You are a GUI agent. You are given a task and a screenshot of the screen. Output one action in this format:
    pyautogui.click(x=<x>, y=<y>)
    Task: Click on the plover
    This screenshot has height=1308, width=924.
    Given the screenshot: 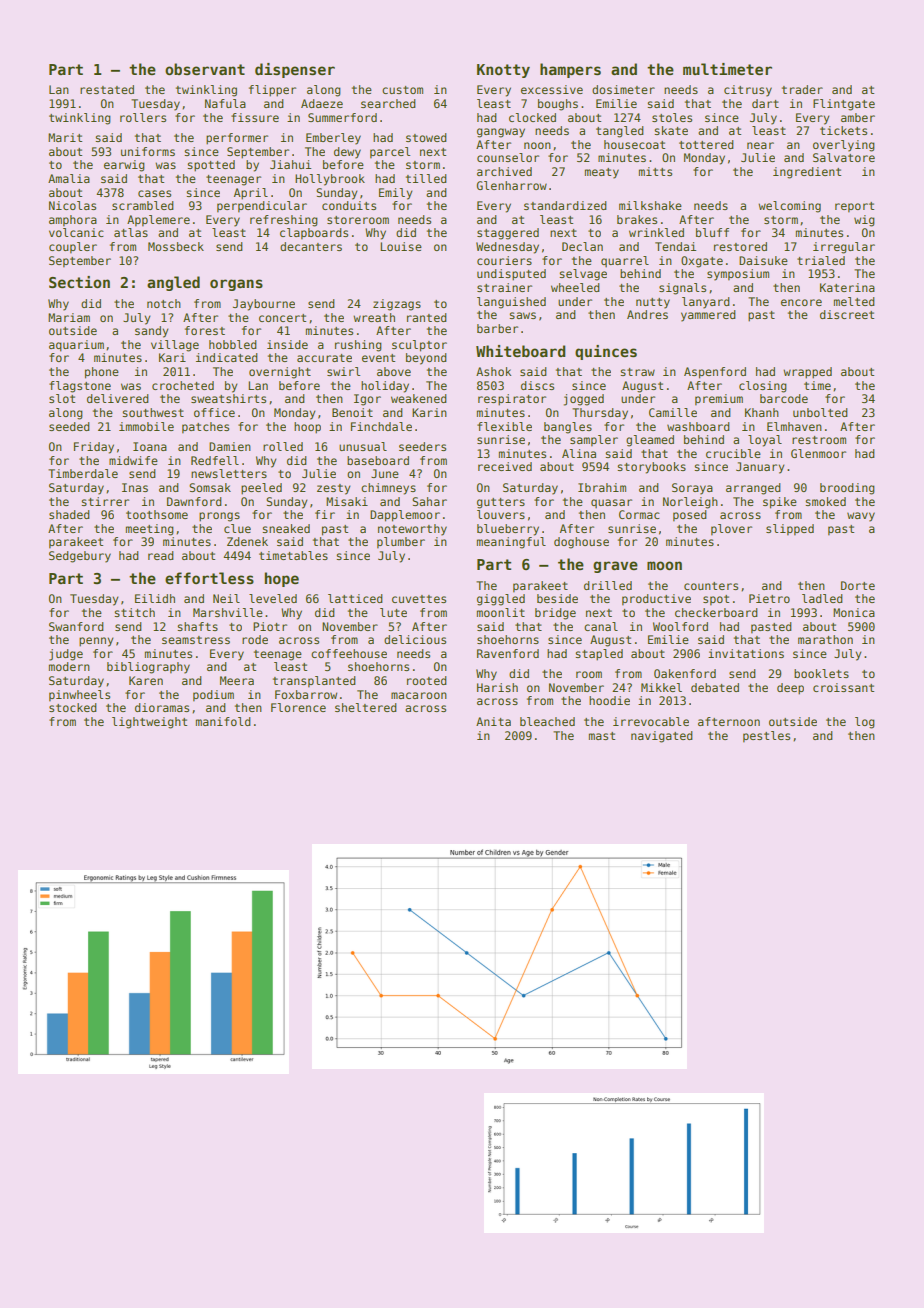 What is the action you would take?
    pyautogui.click(x=731, y=530)
